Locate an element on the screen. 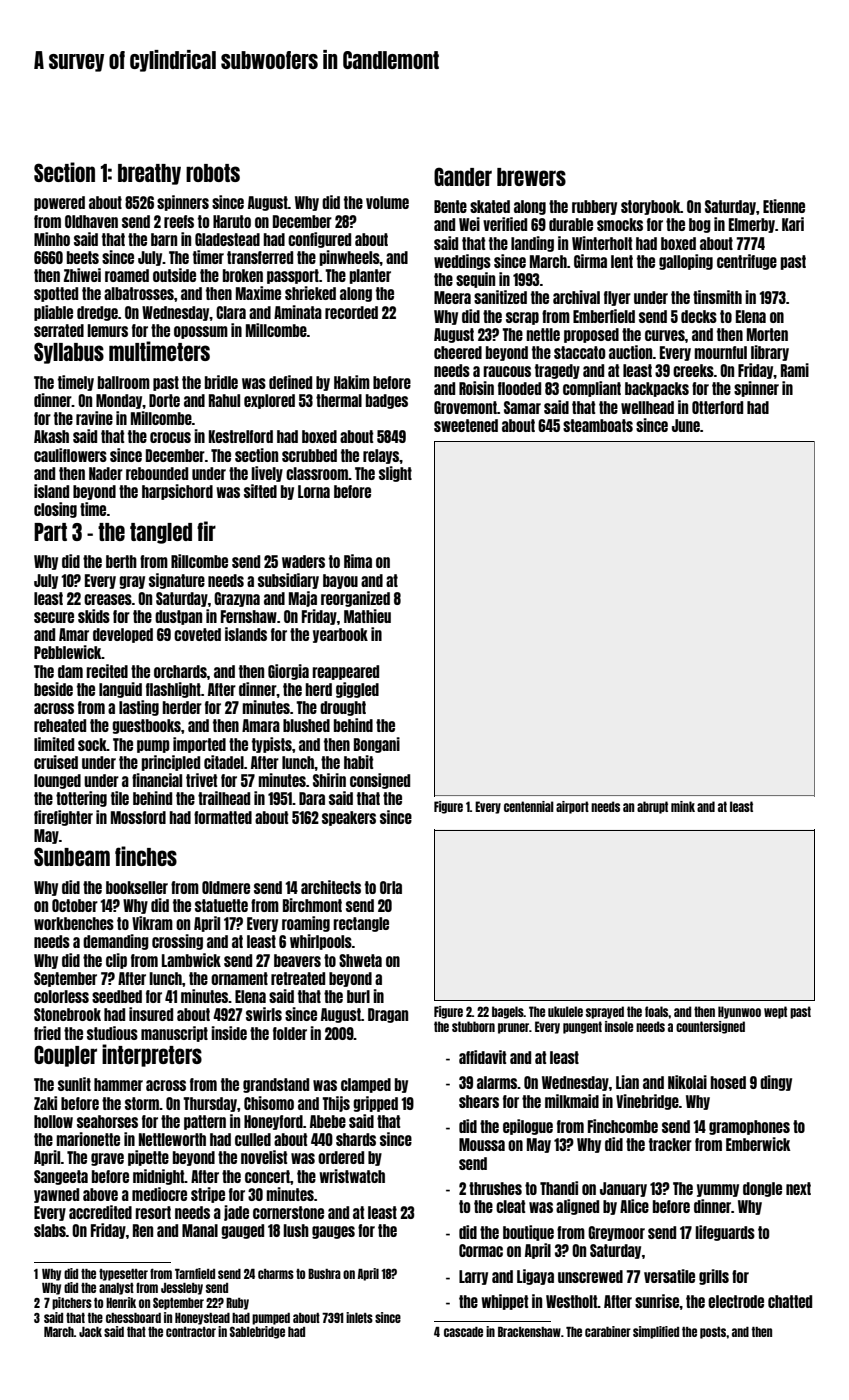  planter is located at coordinates (370, 276).
